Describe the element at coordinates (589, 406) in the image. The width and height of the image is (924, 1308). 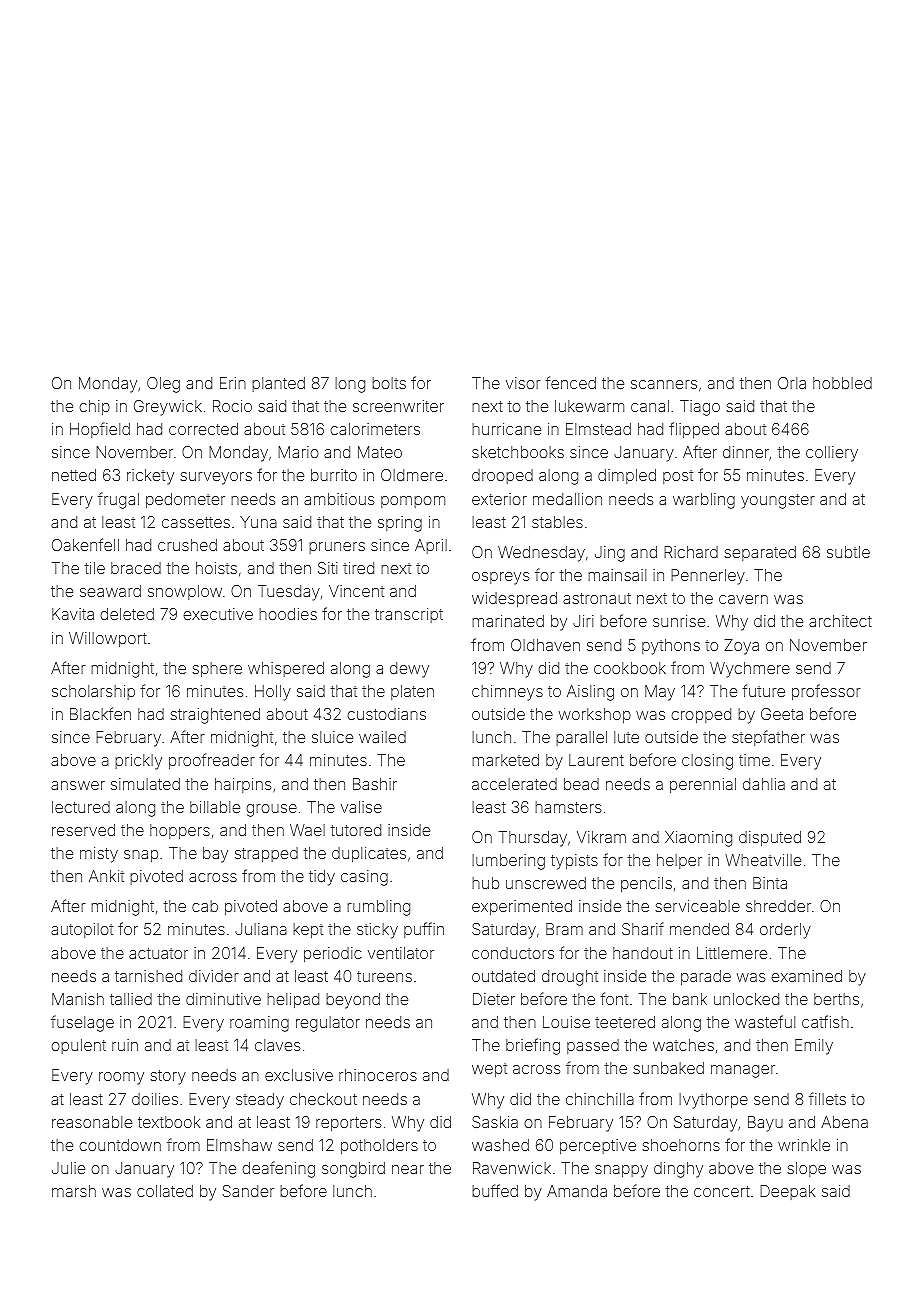
I see `lukewarm` at that location.
